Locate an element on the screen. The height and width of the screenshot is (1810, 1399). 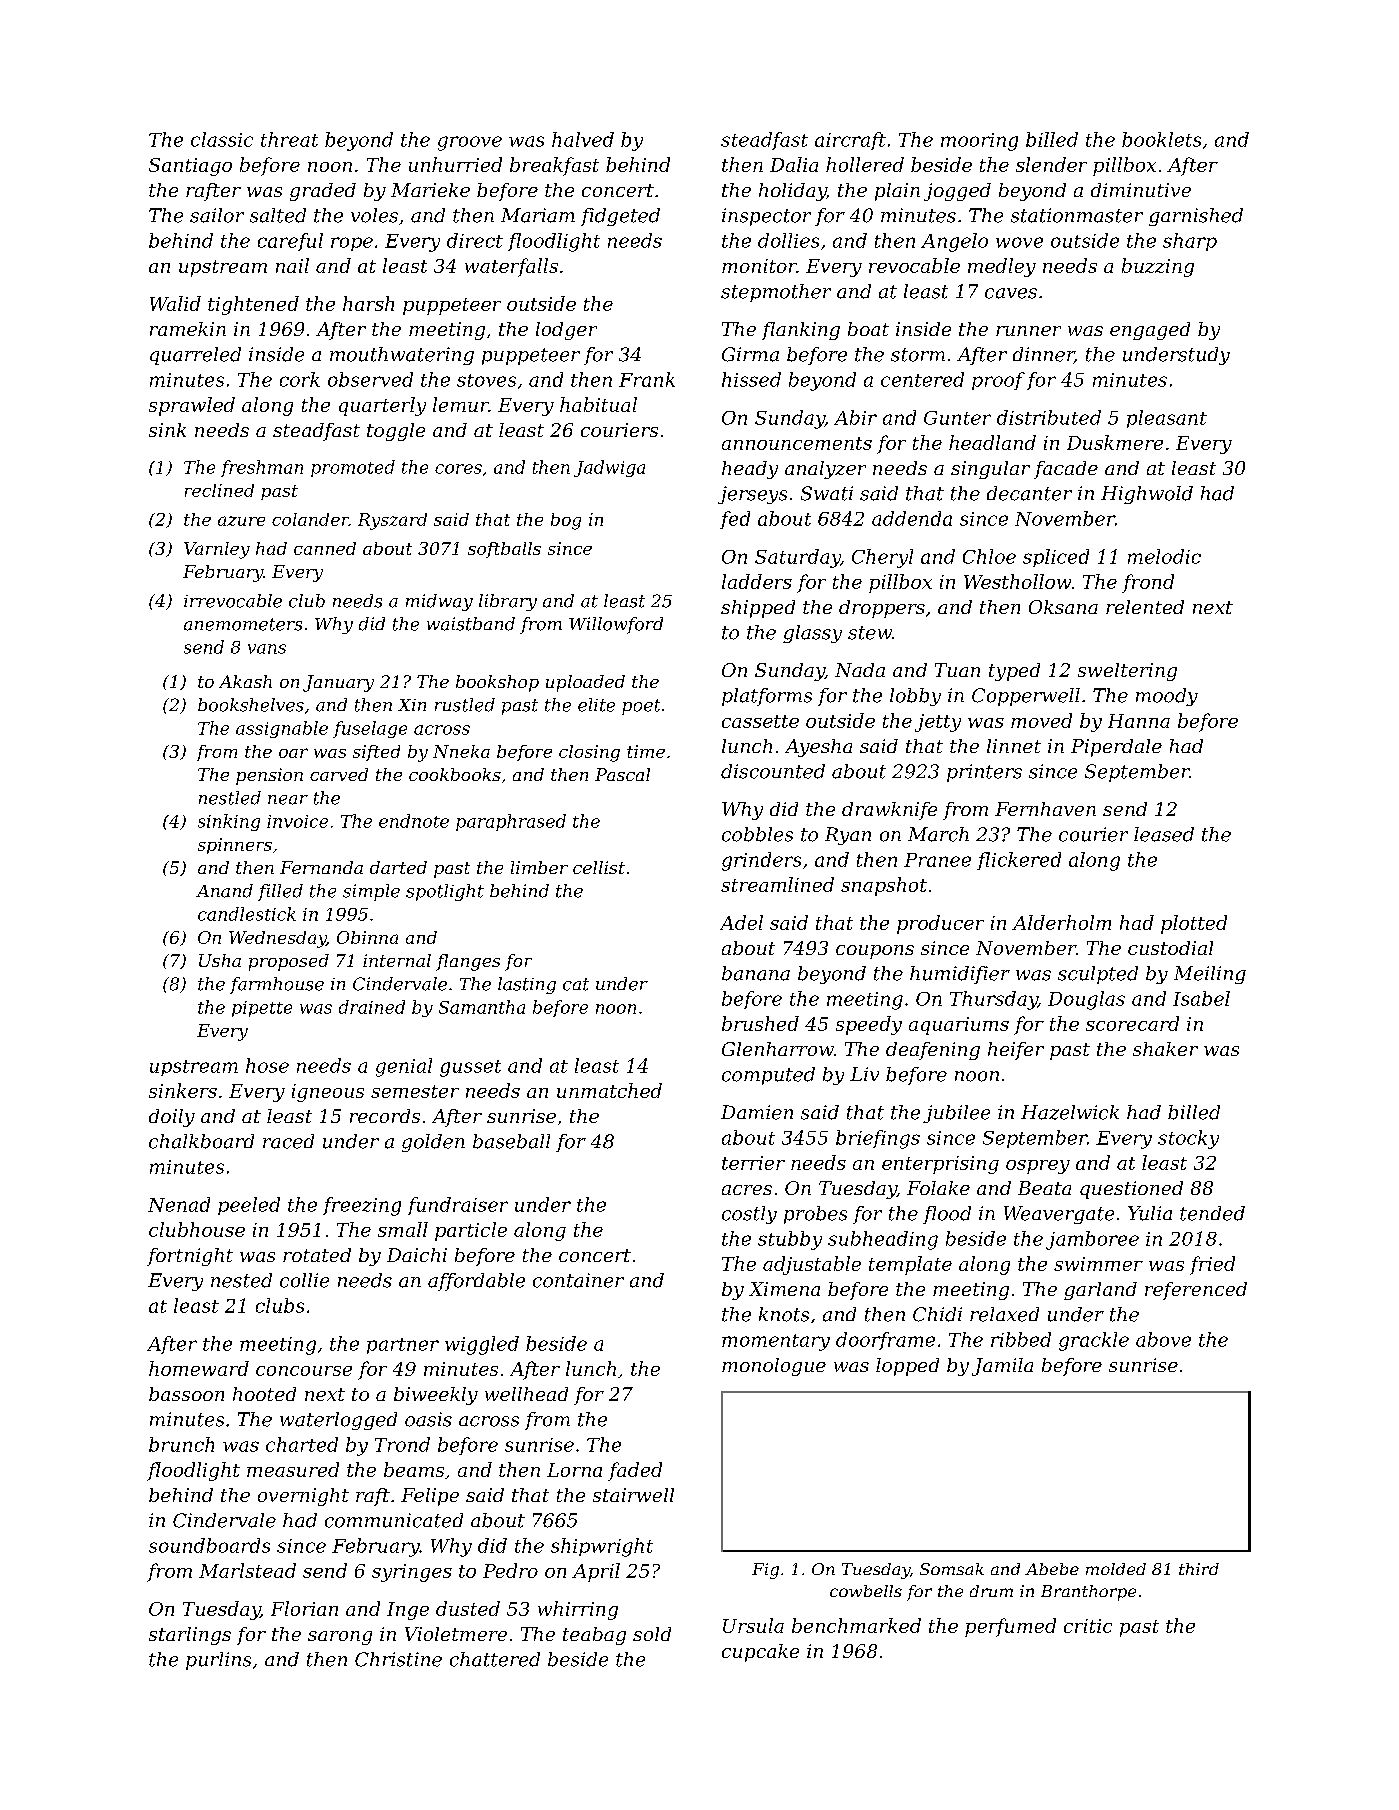
booklets is located at coordinates (1161, 139).
